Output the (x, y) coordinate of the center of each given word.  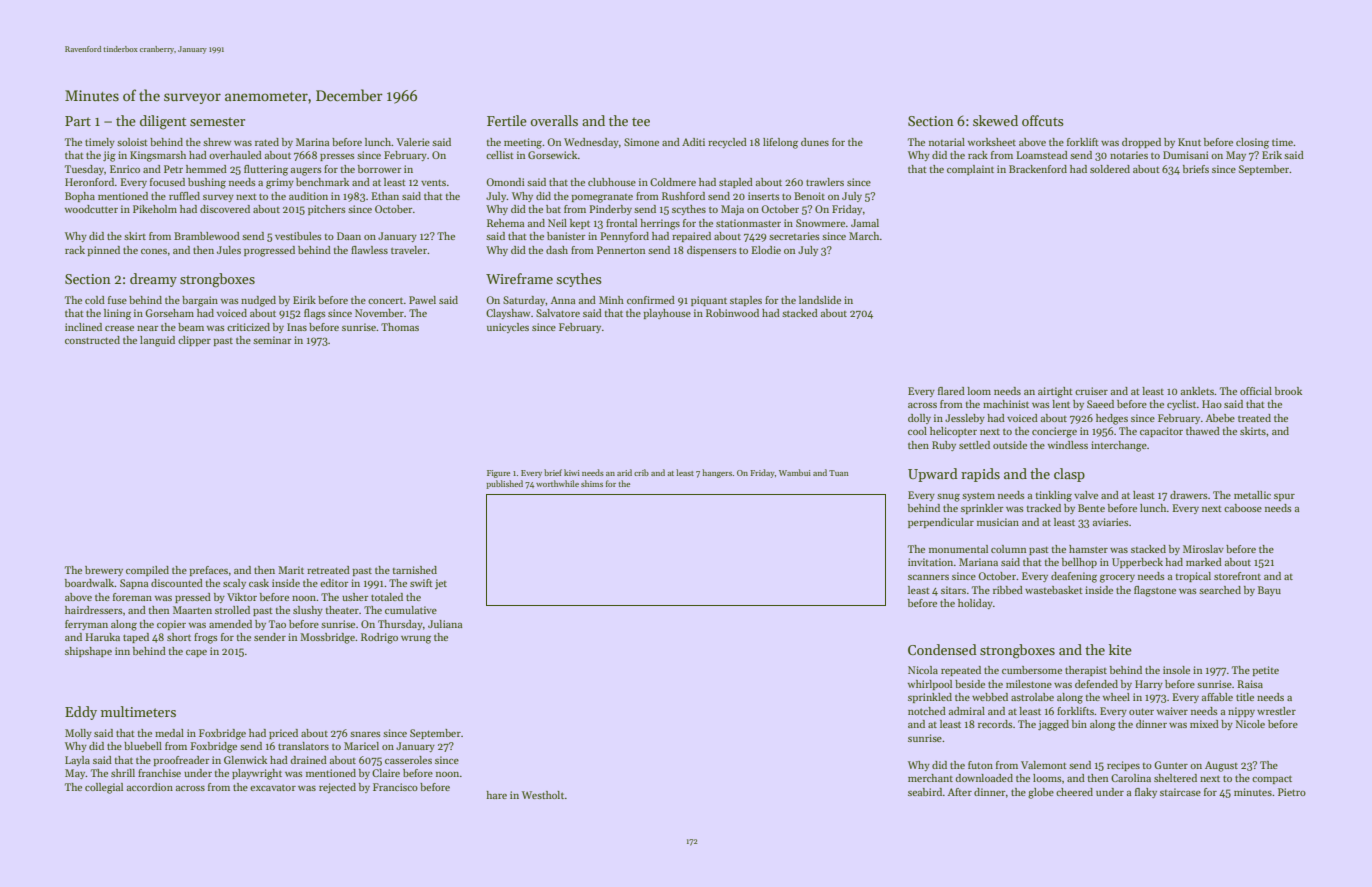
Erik (1272, 155)
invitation (930, 562)
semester (217, 121)
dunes (815, 142)
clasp (1069, 475)
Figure (498, 474)
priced (283, 734)
